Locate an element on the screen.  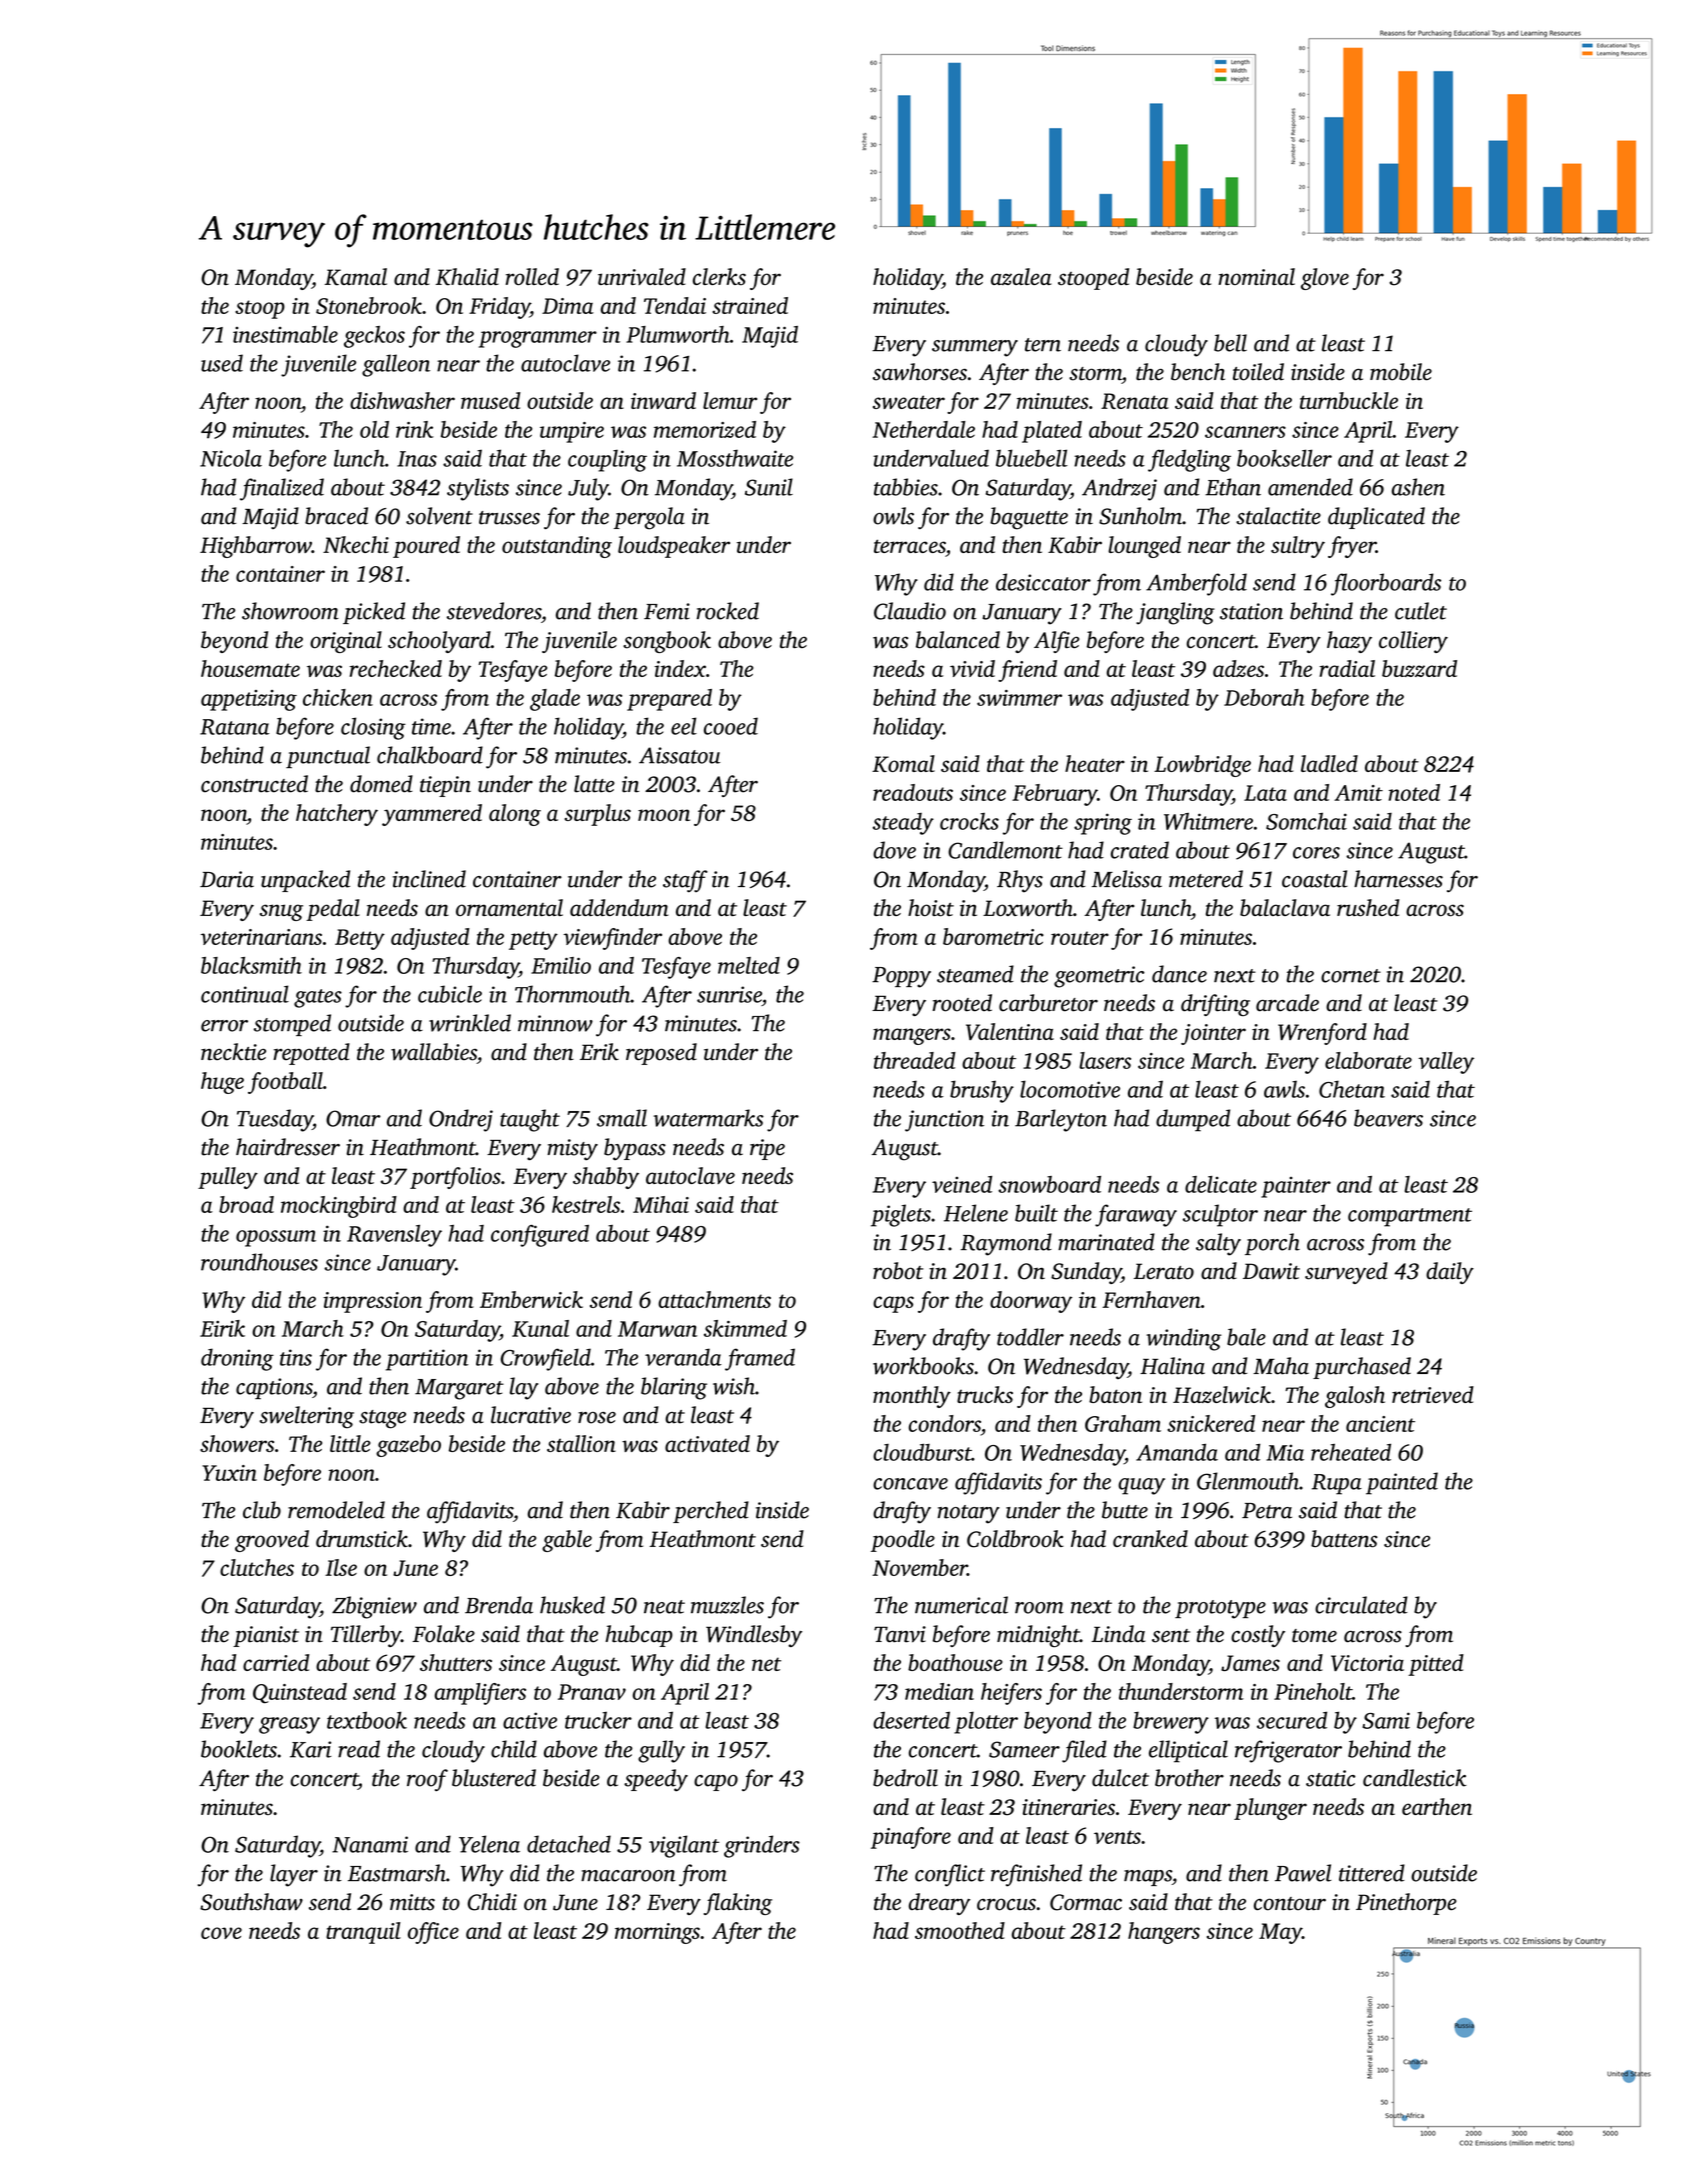
clerks is located at coordinates (719, 276).
